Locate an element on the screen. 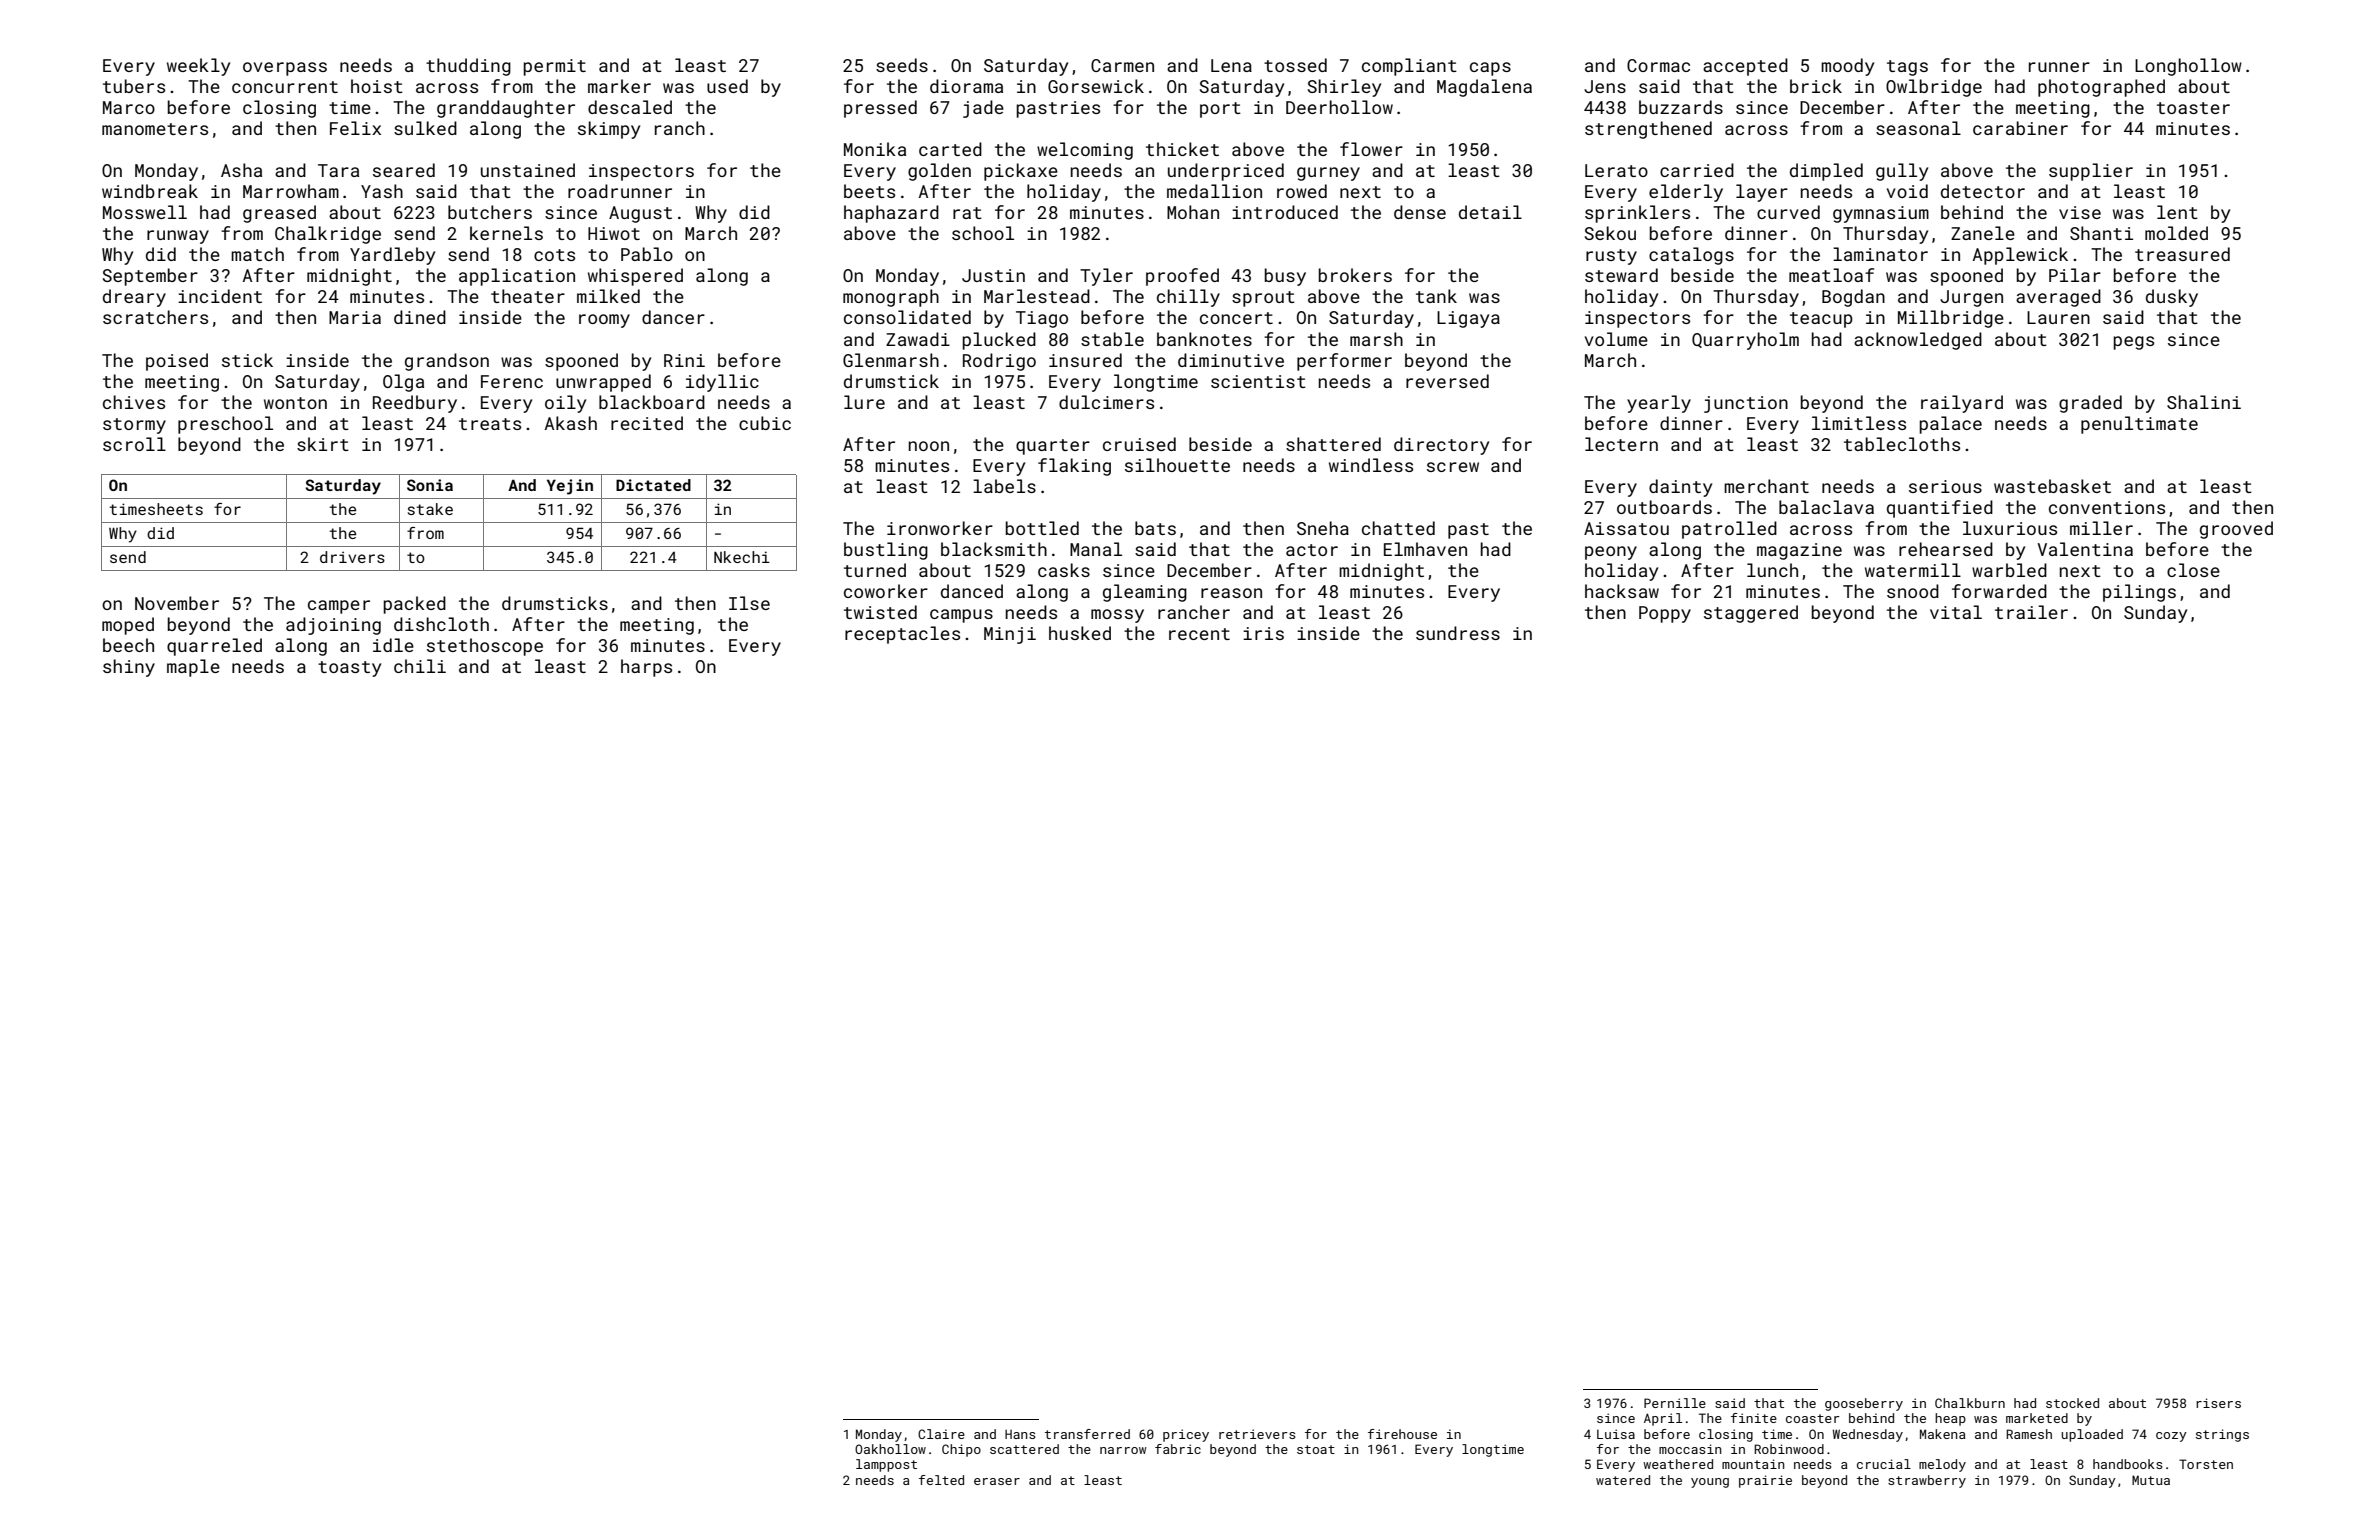 This screenshot has height=1540, width=2380. supplier is located at coordinates (2091, 172).
